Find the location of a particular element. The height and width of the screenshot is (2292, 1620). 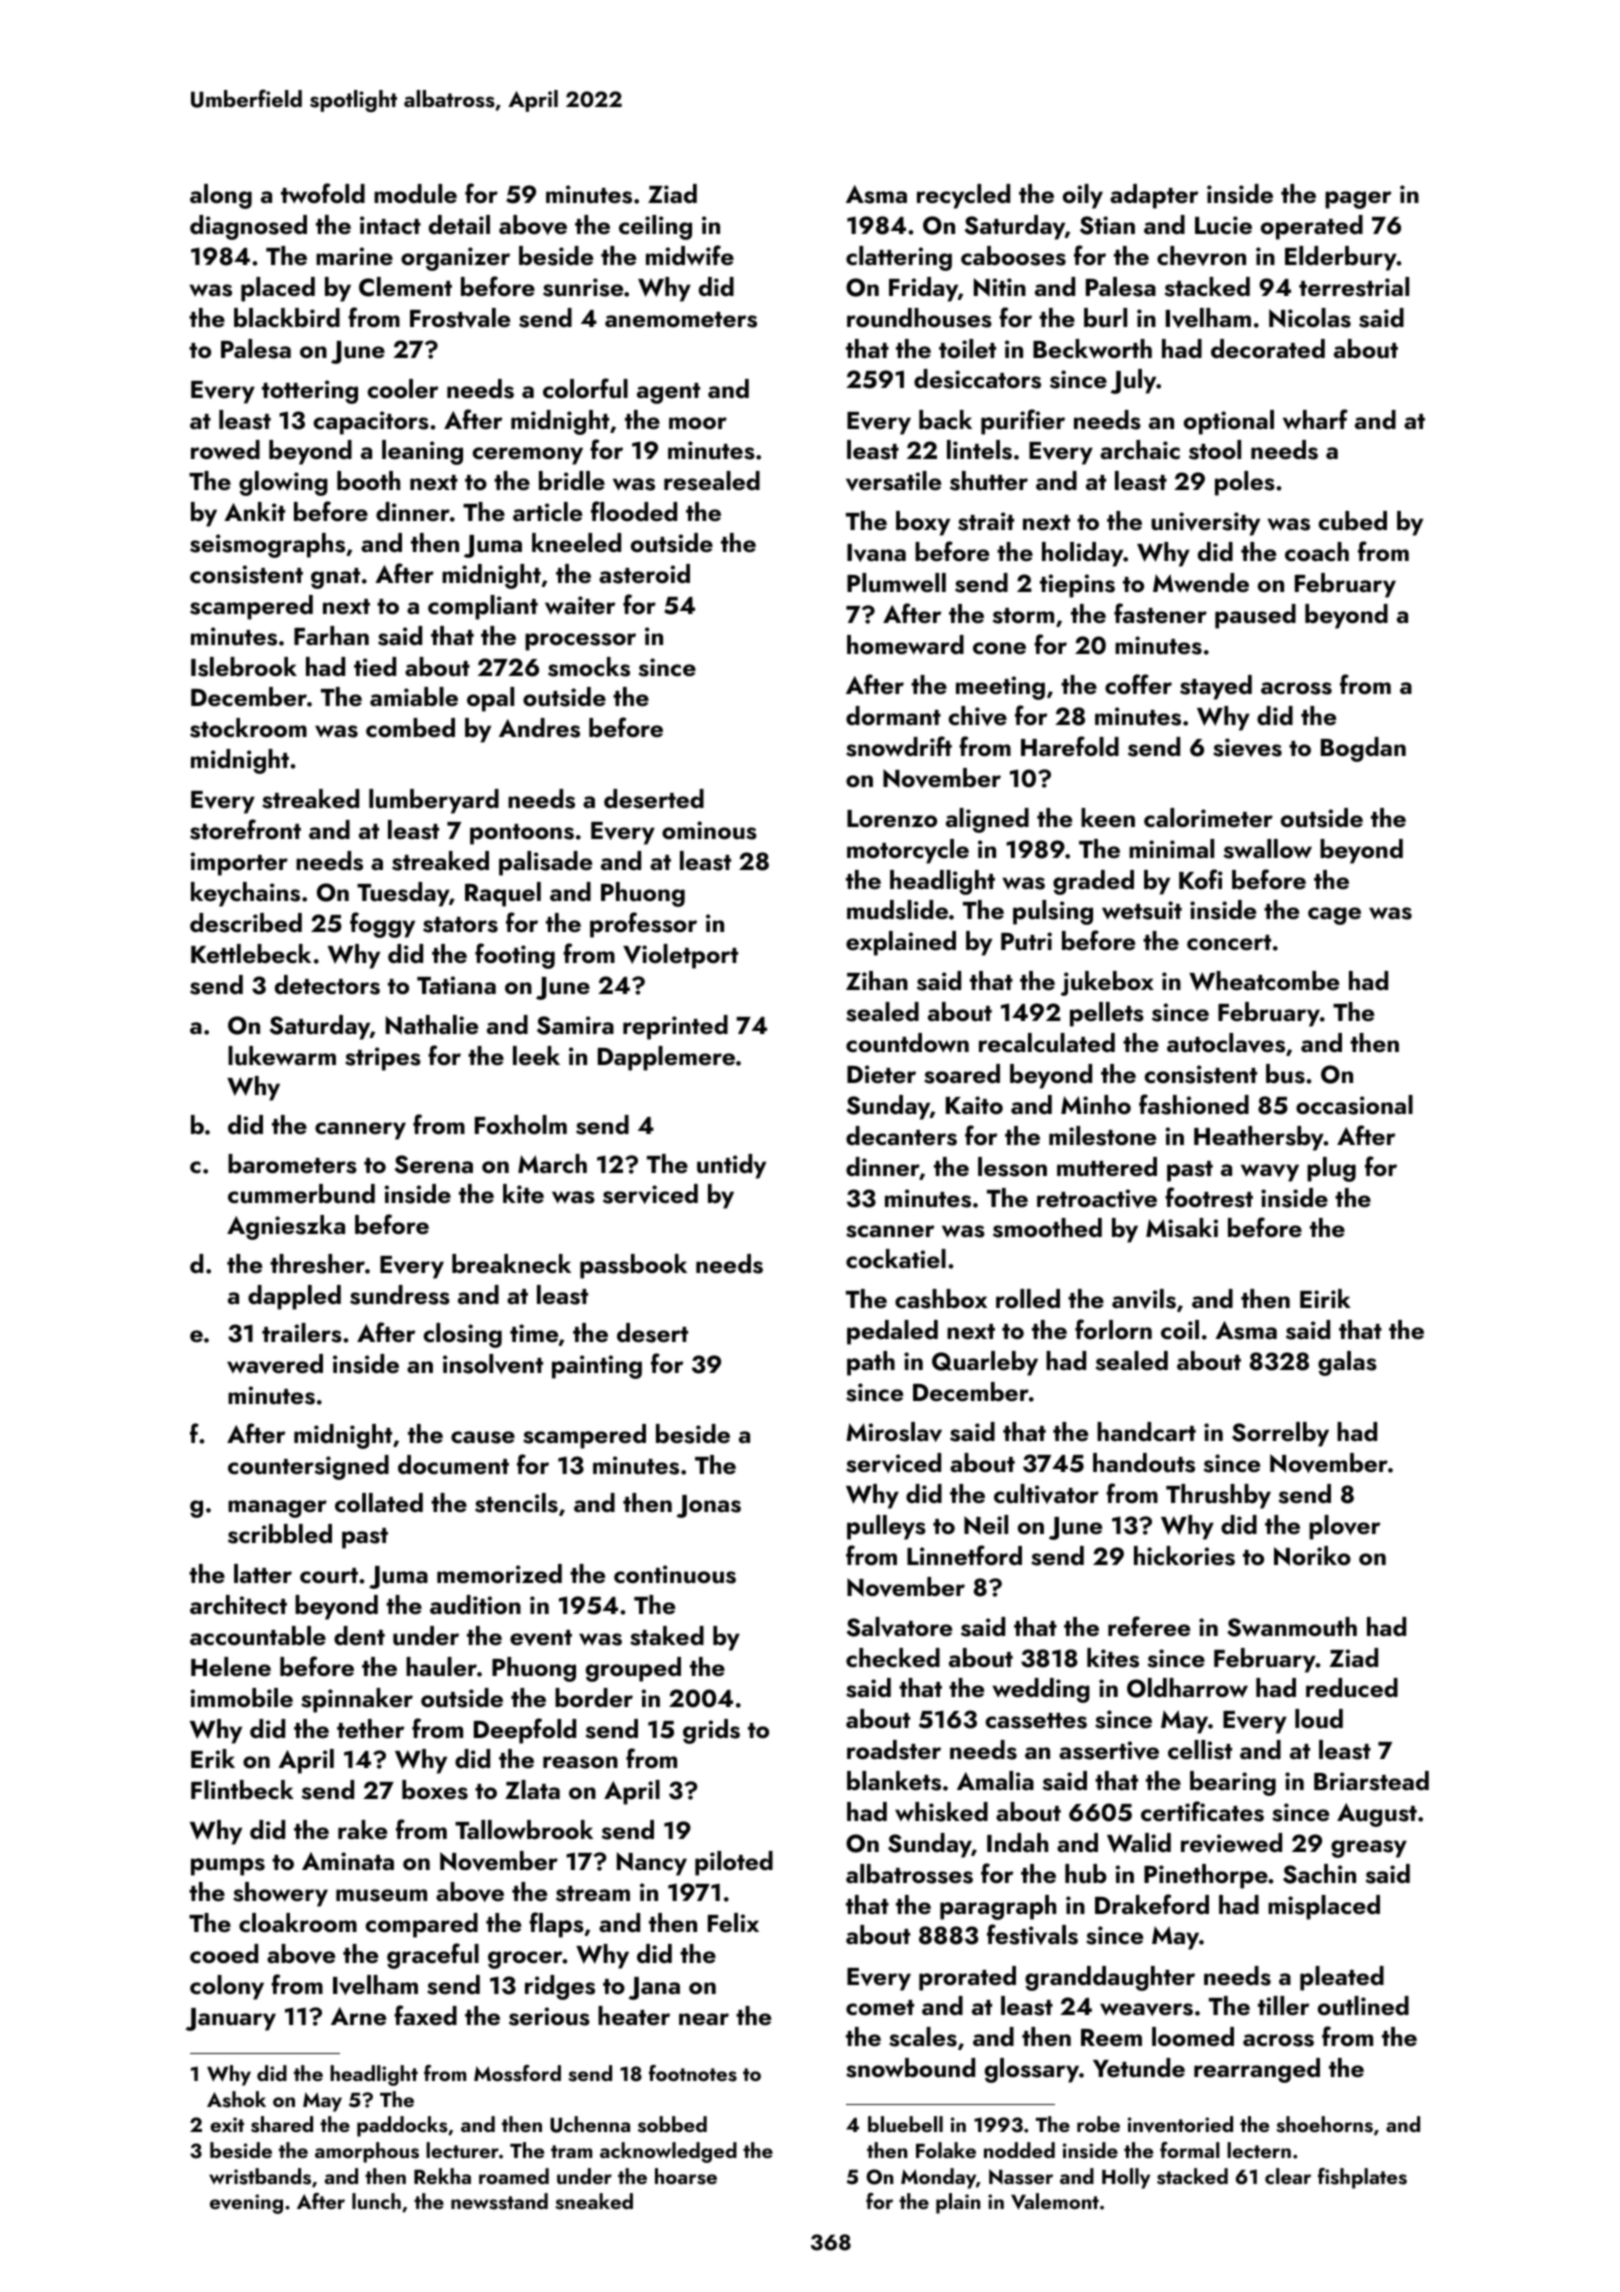

Bogdan is located at coordinates (1363, 749).
